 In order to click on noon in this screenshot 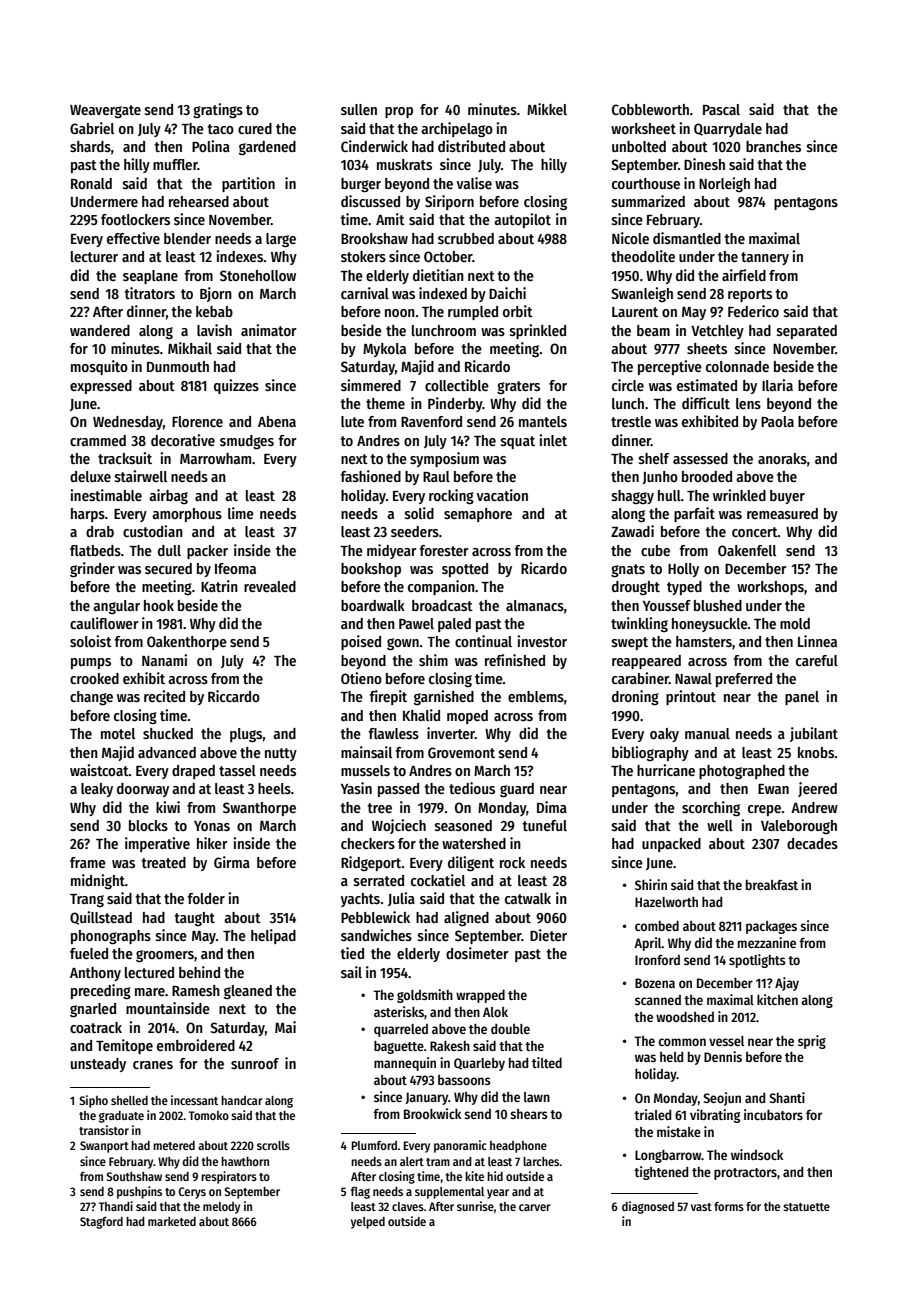, I will do `click(400, 313)`.
